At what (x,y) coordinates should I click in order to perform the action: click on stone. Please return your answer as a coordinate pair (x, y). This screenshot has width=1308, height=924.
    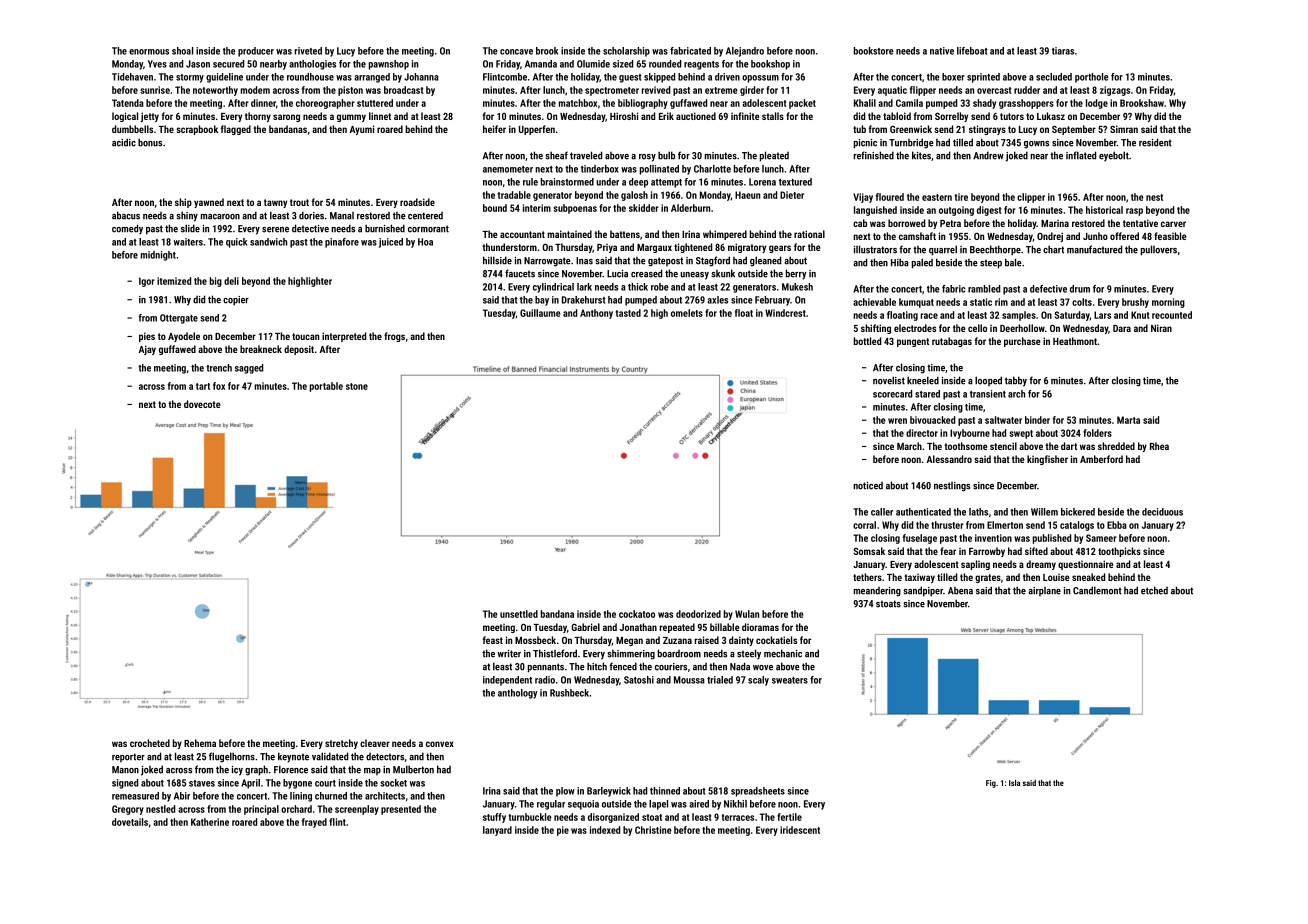
    Looking at the image, I should click on (357, 386).
